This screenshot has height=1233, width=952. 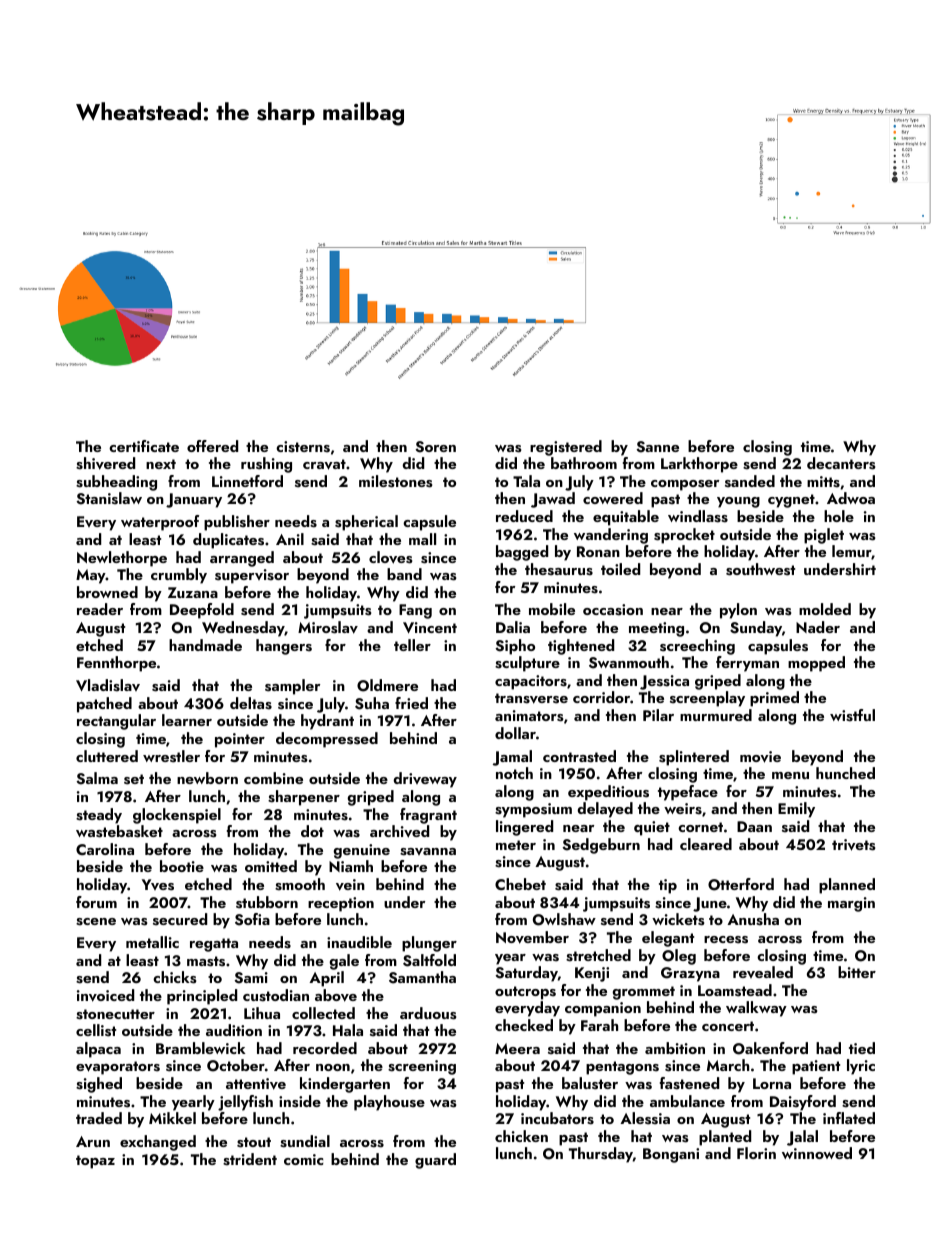 What do you see at coordinates (564, 919) in the screenshot?
I see `Owlshaw` at bounding box center [564, 919].
